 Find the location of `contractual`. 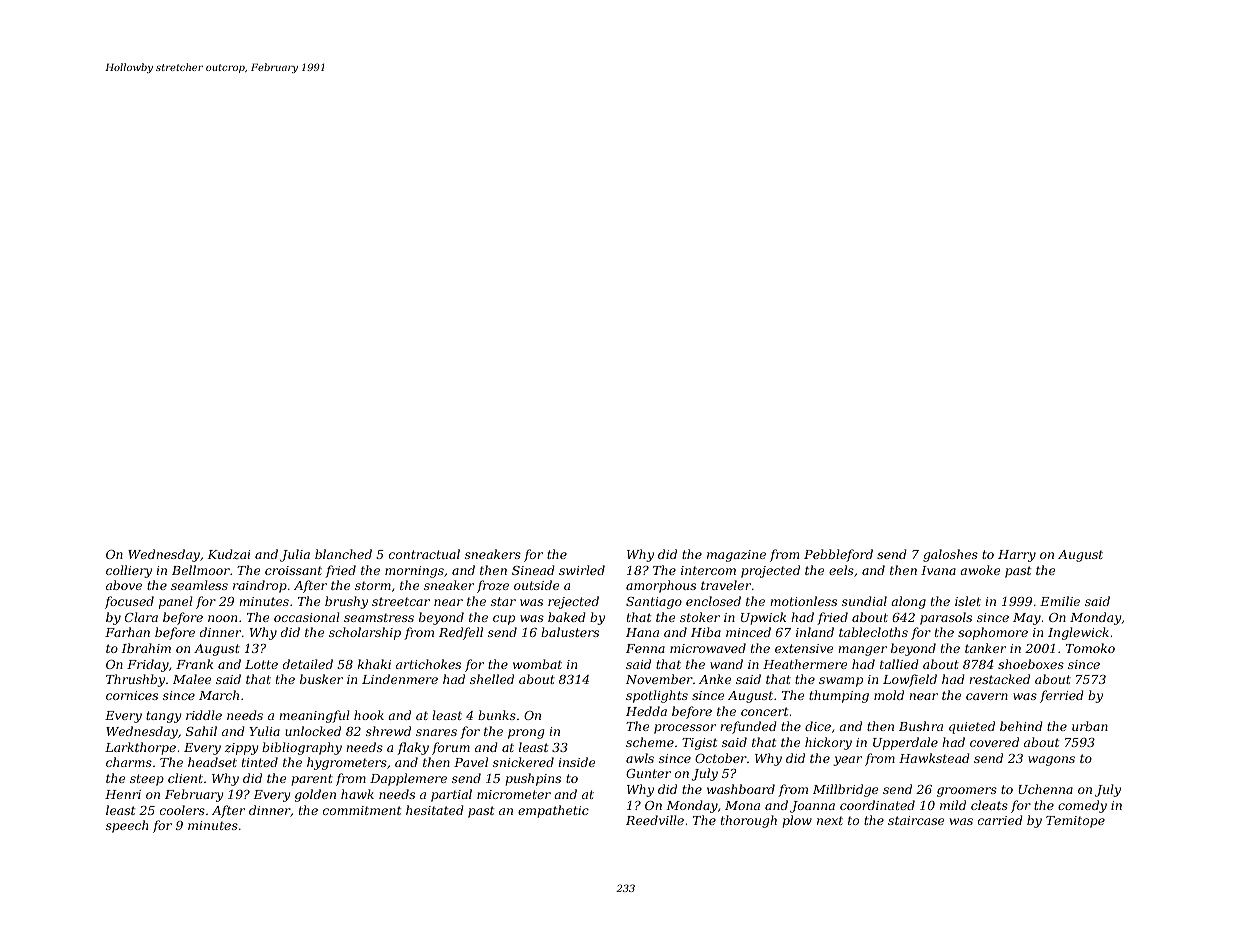

contractual is located at coordinates (424, 554).
